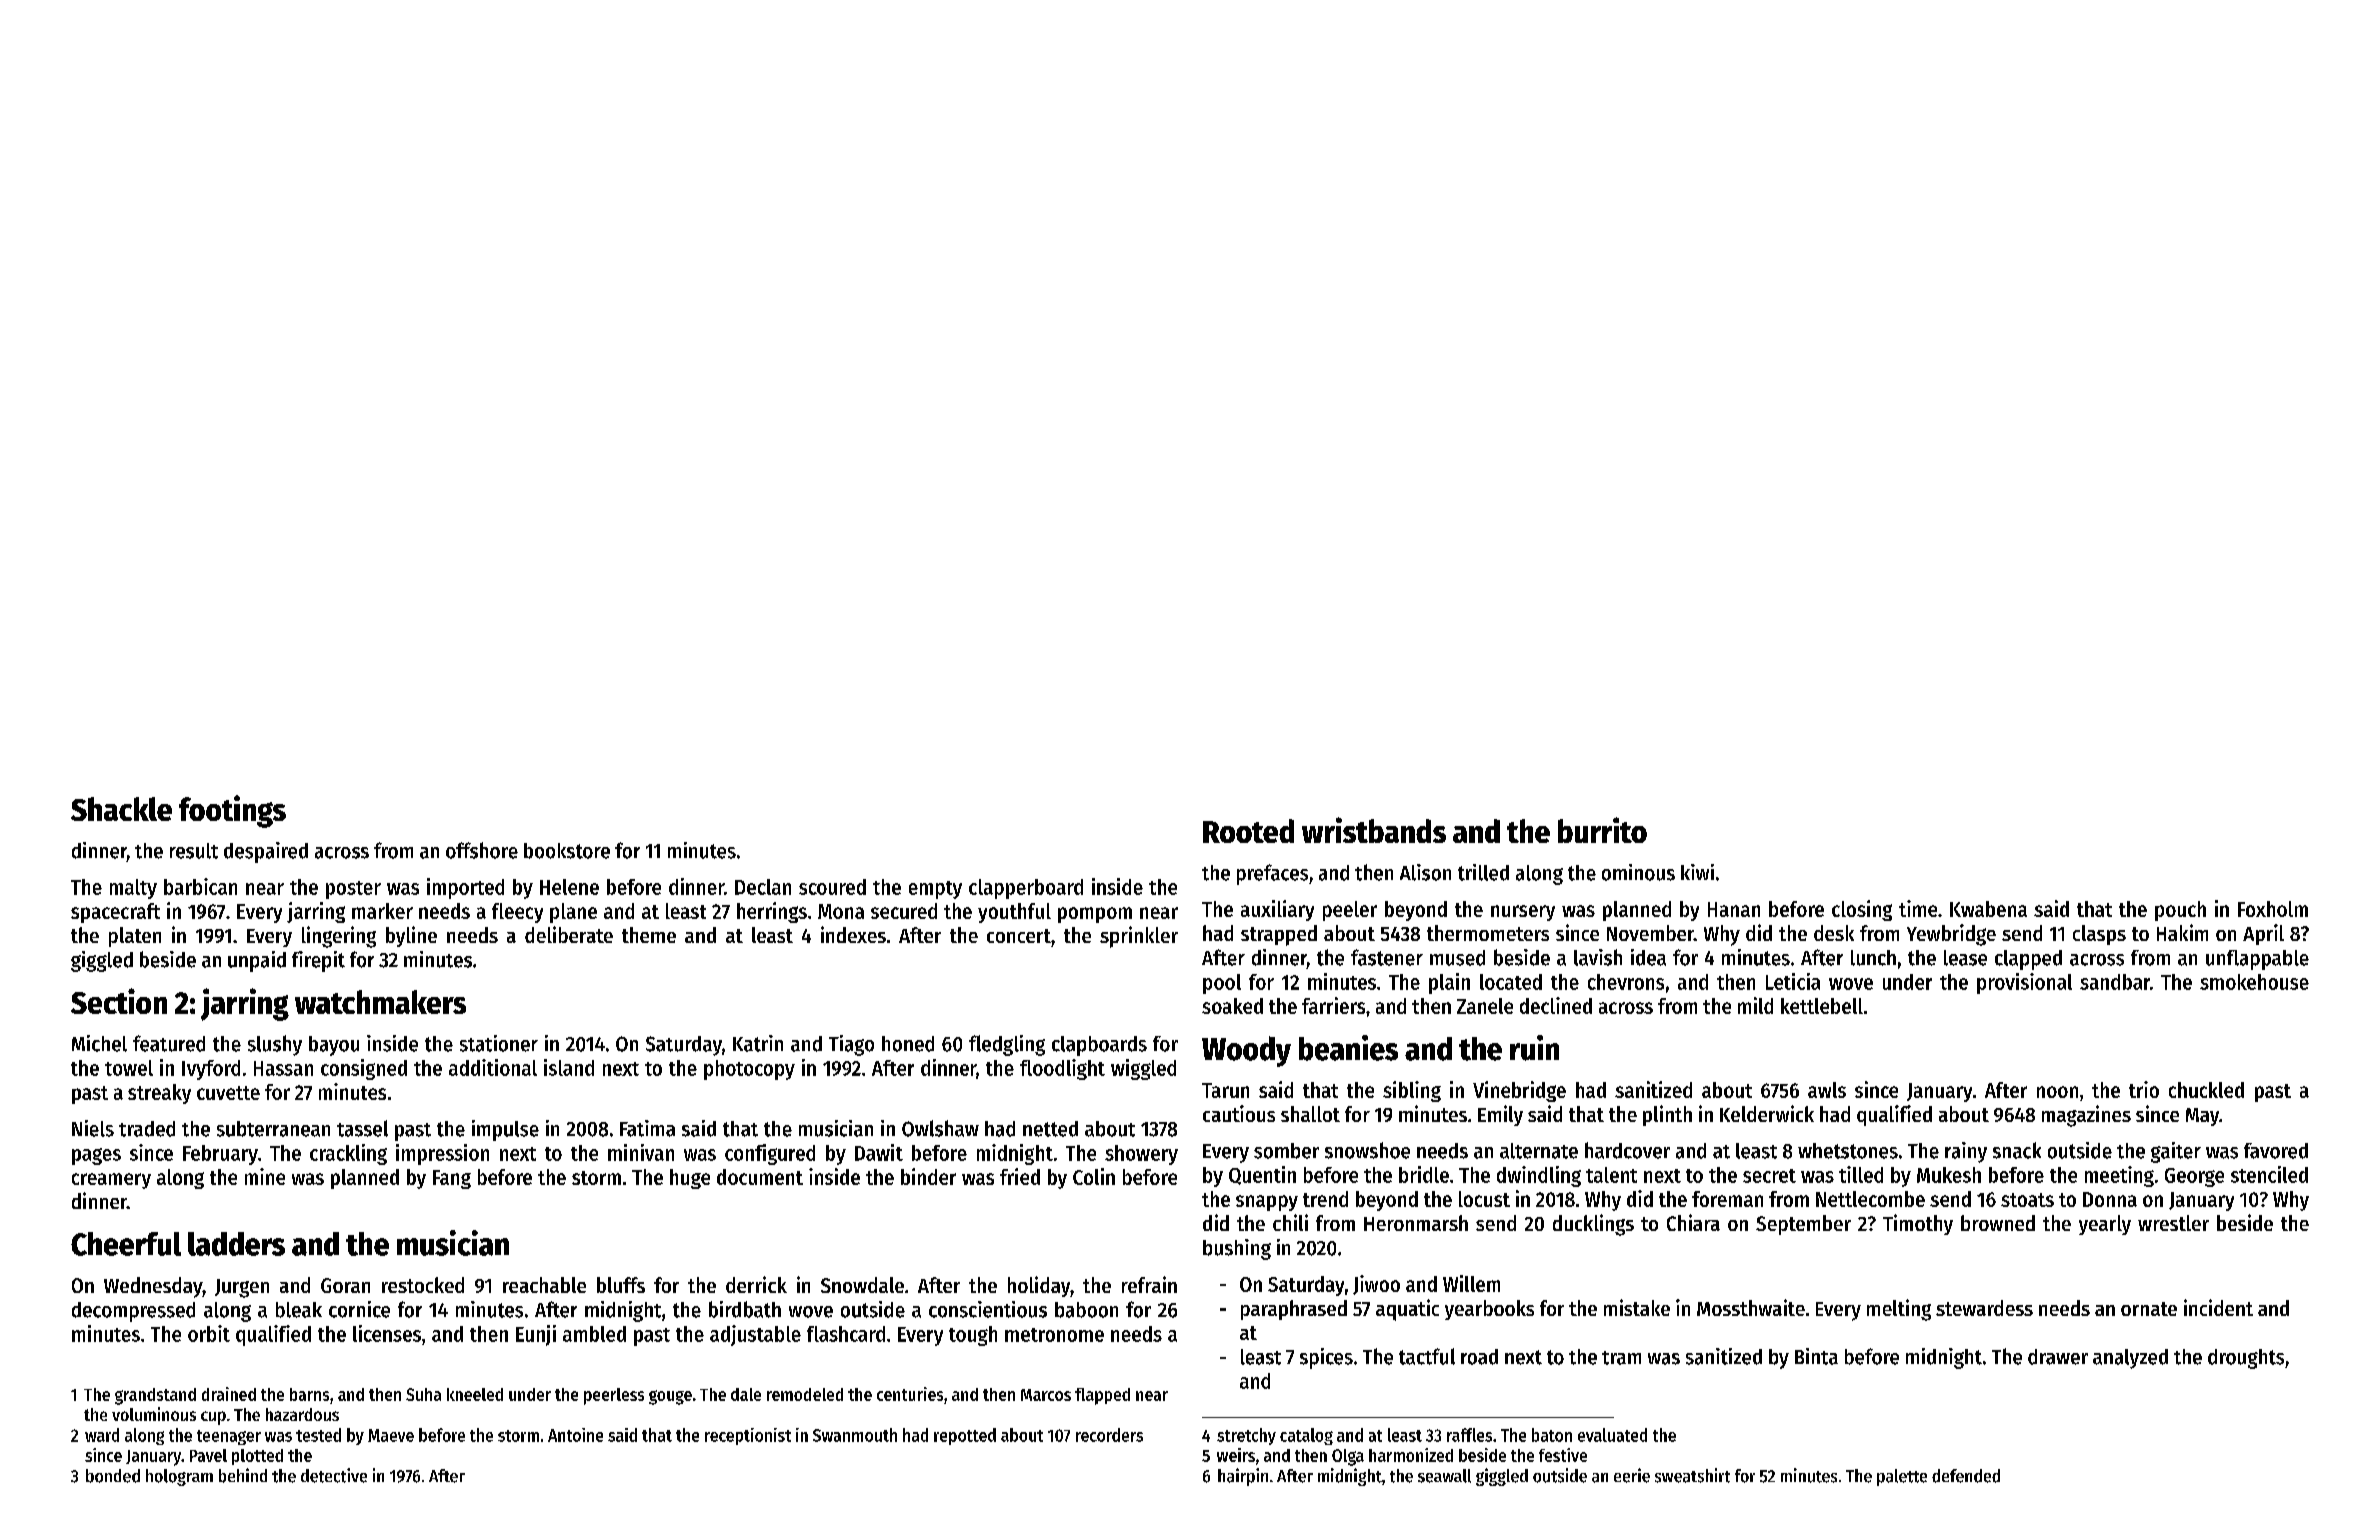 The image size is (2380, 1540). Describe the element at coordinates (1310, 1114) in the screenshot. I see `shallot` at that location.
